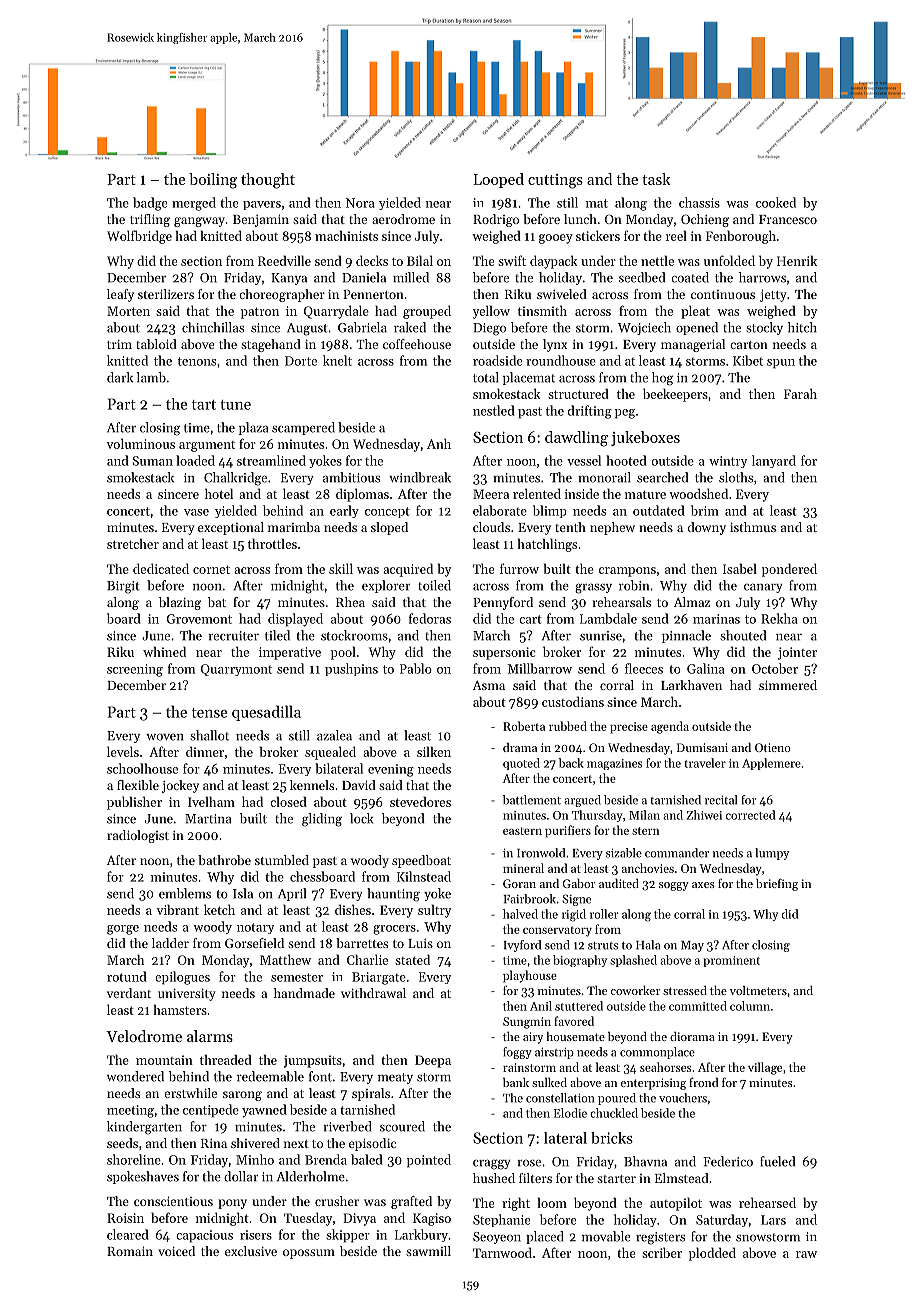  I want to click on splashed, so click(633, 961).
